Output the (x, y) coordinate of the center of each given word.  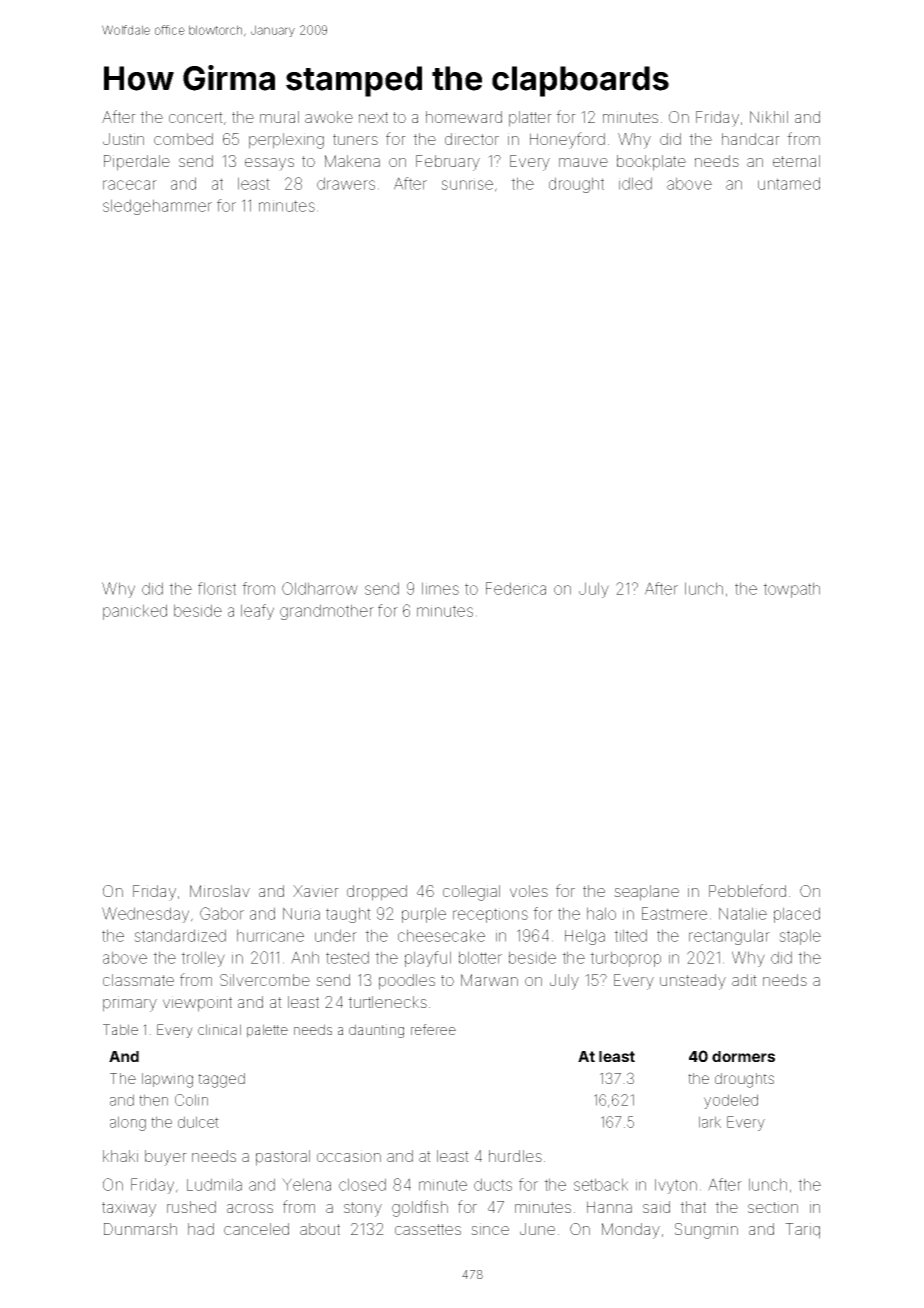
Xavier (316, 891)
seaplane (646, 893)
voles (529, 891)
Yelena (306, 1184)
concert (196, 117)
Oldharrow (320, 588)
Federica (516, 588)
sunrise (467, 184)
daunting (376, 1031)
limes (440, 588)
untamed (789, 183)
